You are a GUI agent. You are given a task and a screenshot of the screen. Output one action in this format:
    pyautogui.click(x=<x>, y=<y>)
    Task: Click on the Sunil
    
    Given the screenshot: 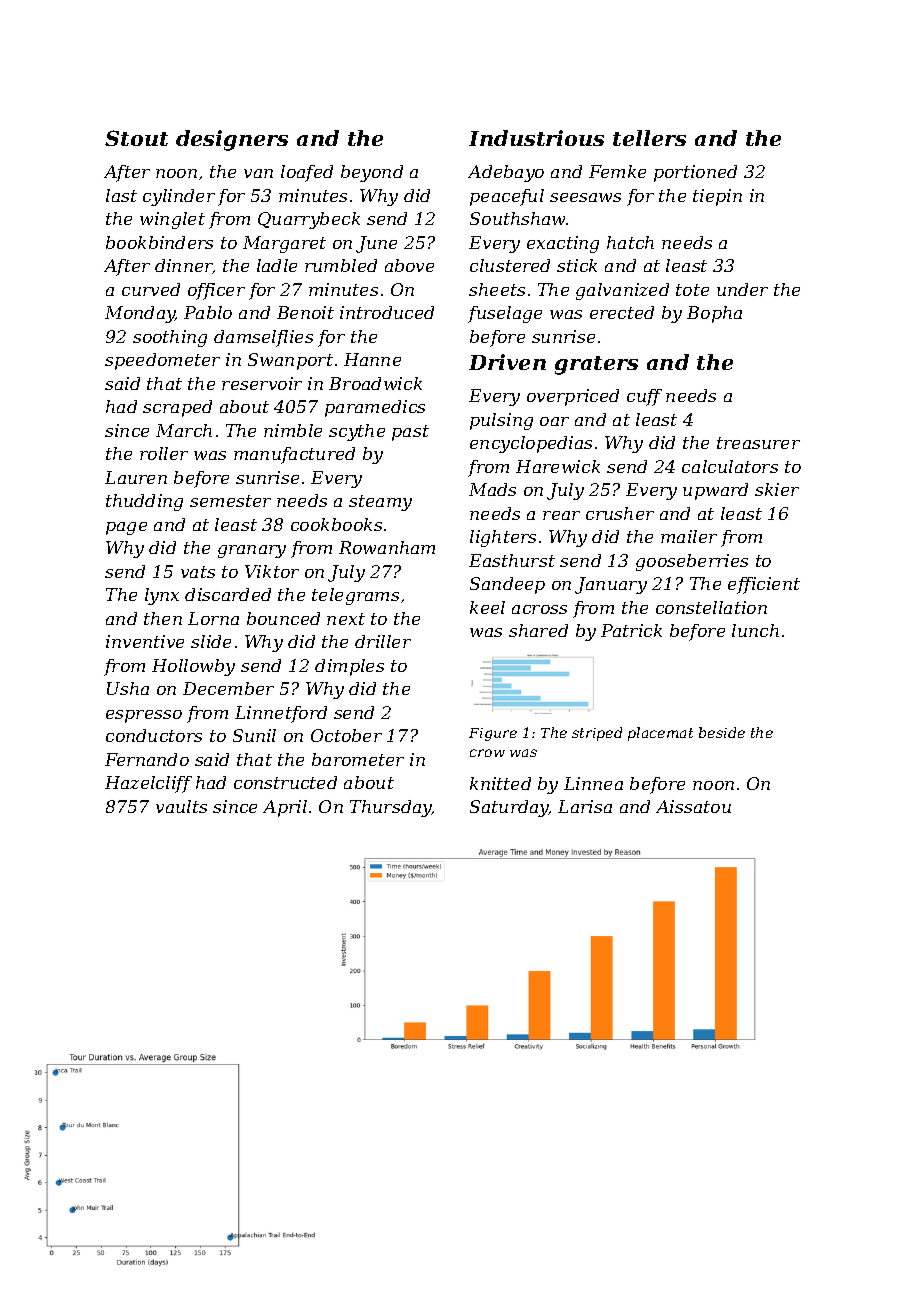 What is the action you would take?
    pyautogui.click(x=254, y=735)
